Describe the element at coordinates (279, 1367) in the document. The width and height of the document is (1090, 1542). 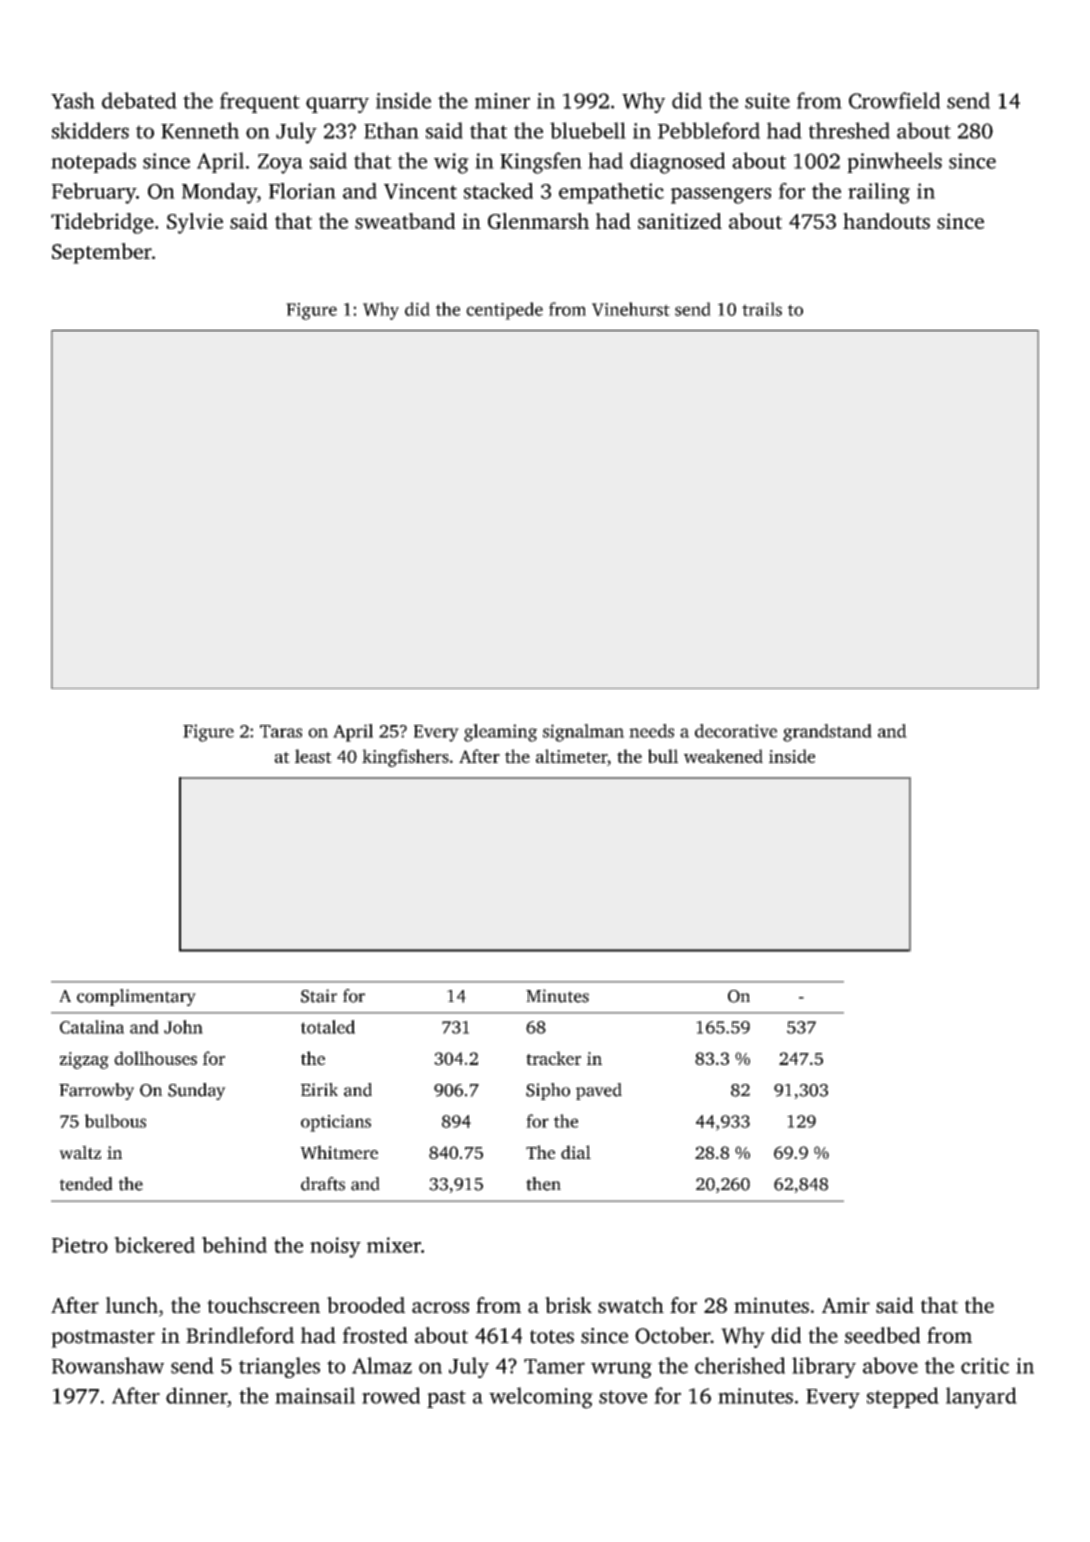
I see `triangles` at that location.
